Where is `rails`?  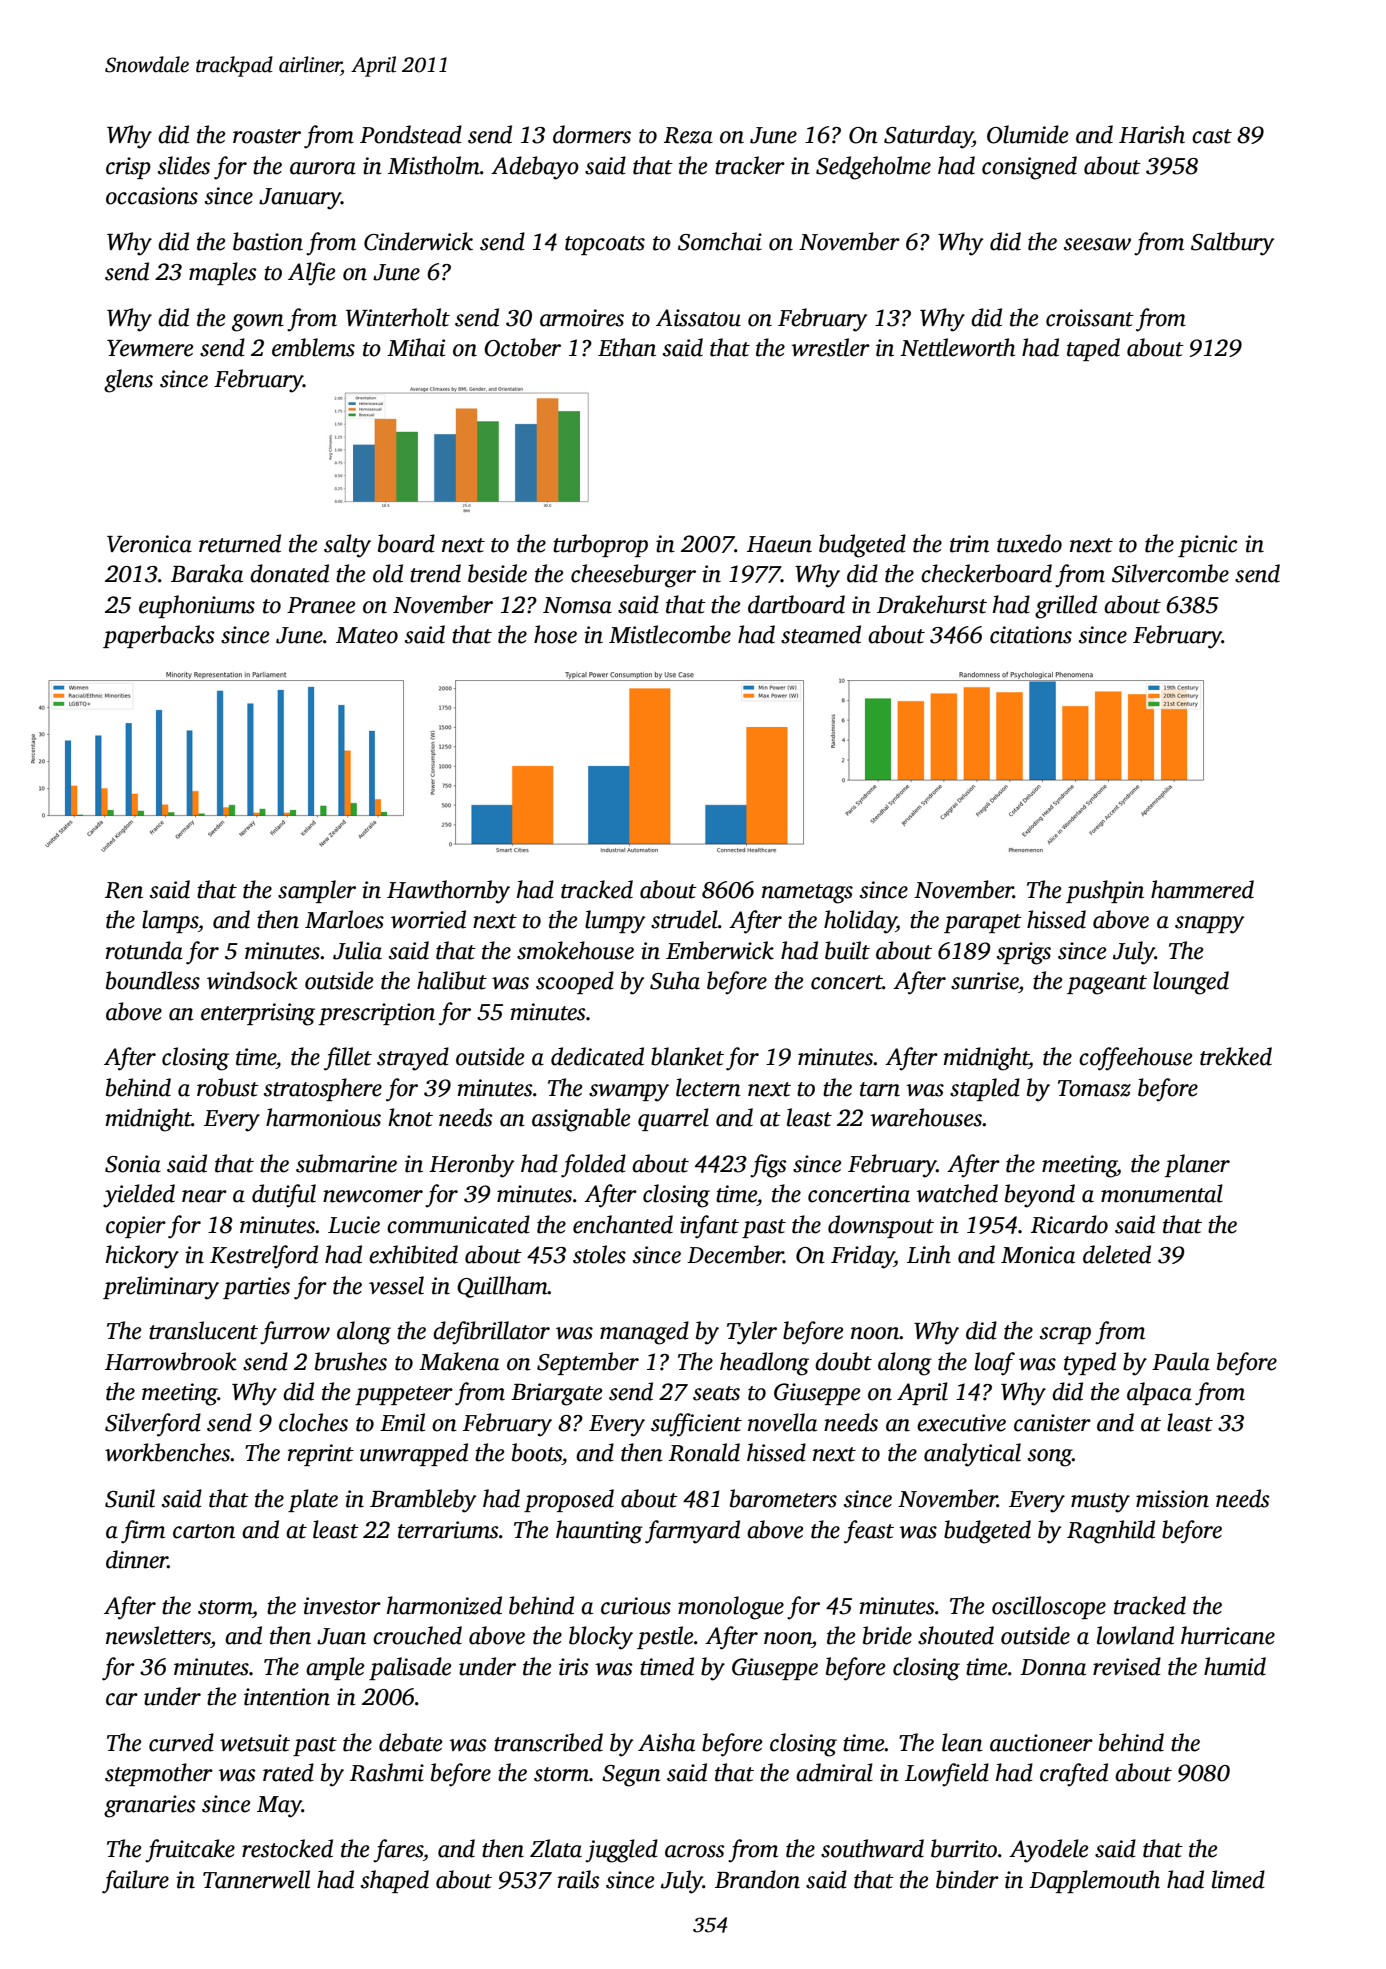 rails is located at coordinates (579, 1879).
